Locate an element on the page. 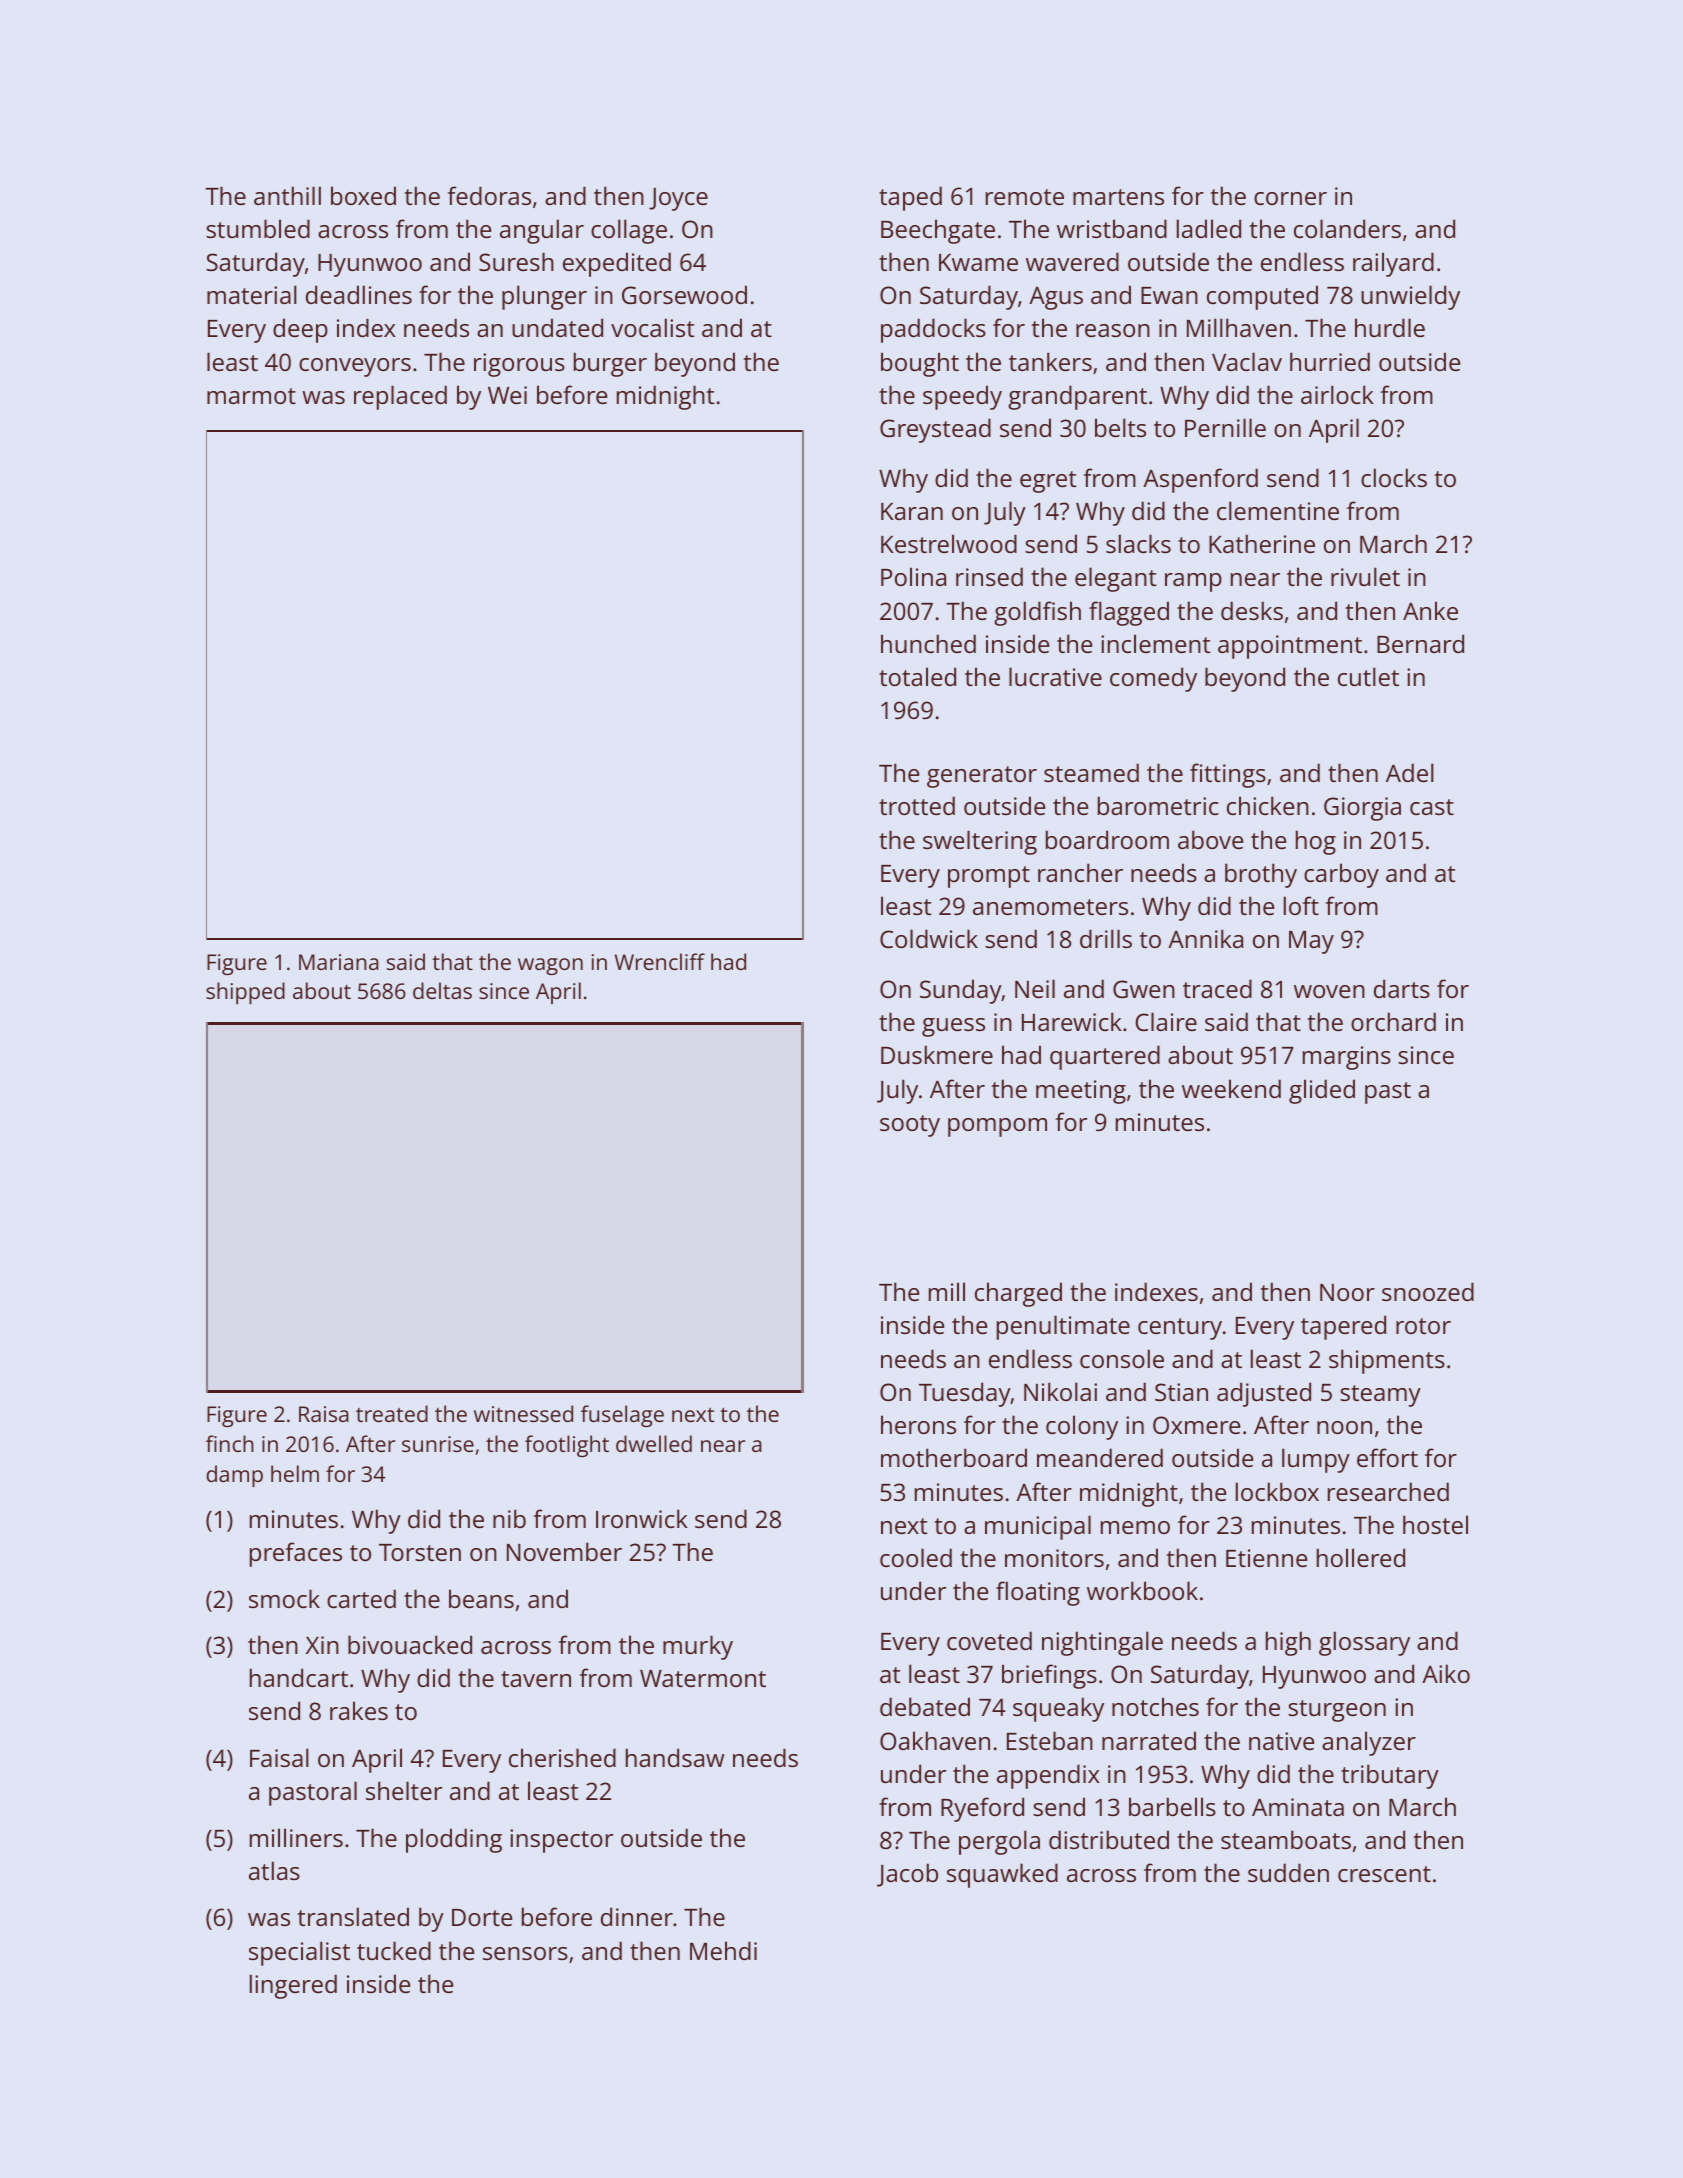 The height and width of the page is (2178, 1683). corner is located at coordinates (1290, 198).
